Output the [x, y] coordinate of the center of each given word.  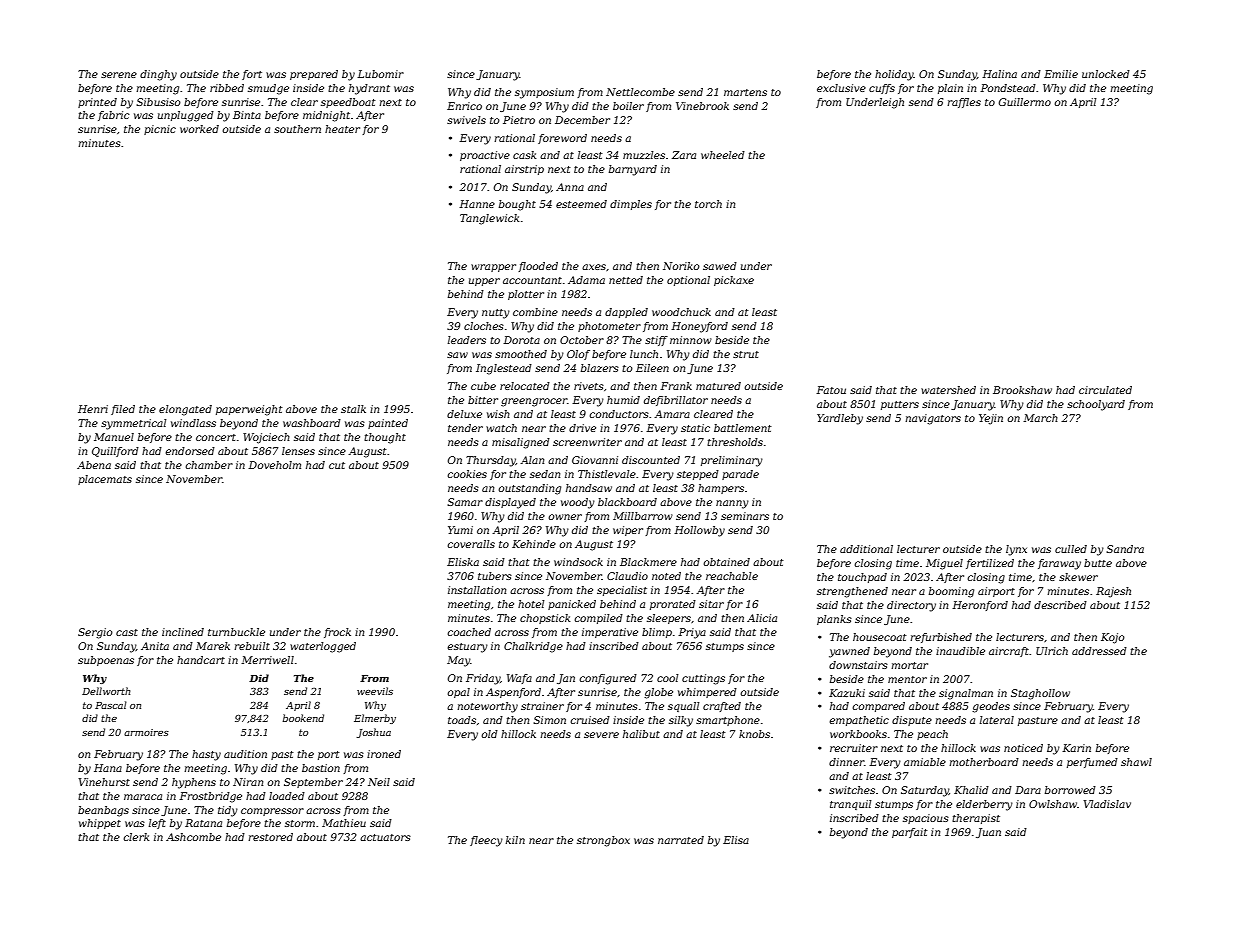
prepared [314, 75]
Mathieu [344, 823]
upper [484, 282]
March [1040, 418]
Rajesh [1113, 592]
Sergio [95, 633]
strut [746, 354]
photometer [609, 327]
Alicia [762, 618]
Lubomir [380, 74]
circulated [1105, 390]
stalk [353, 409]
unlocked [1106, 74]
